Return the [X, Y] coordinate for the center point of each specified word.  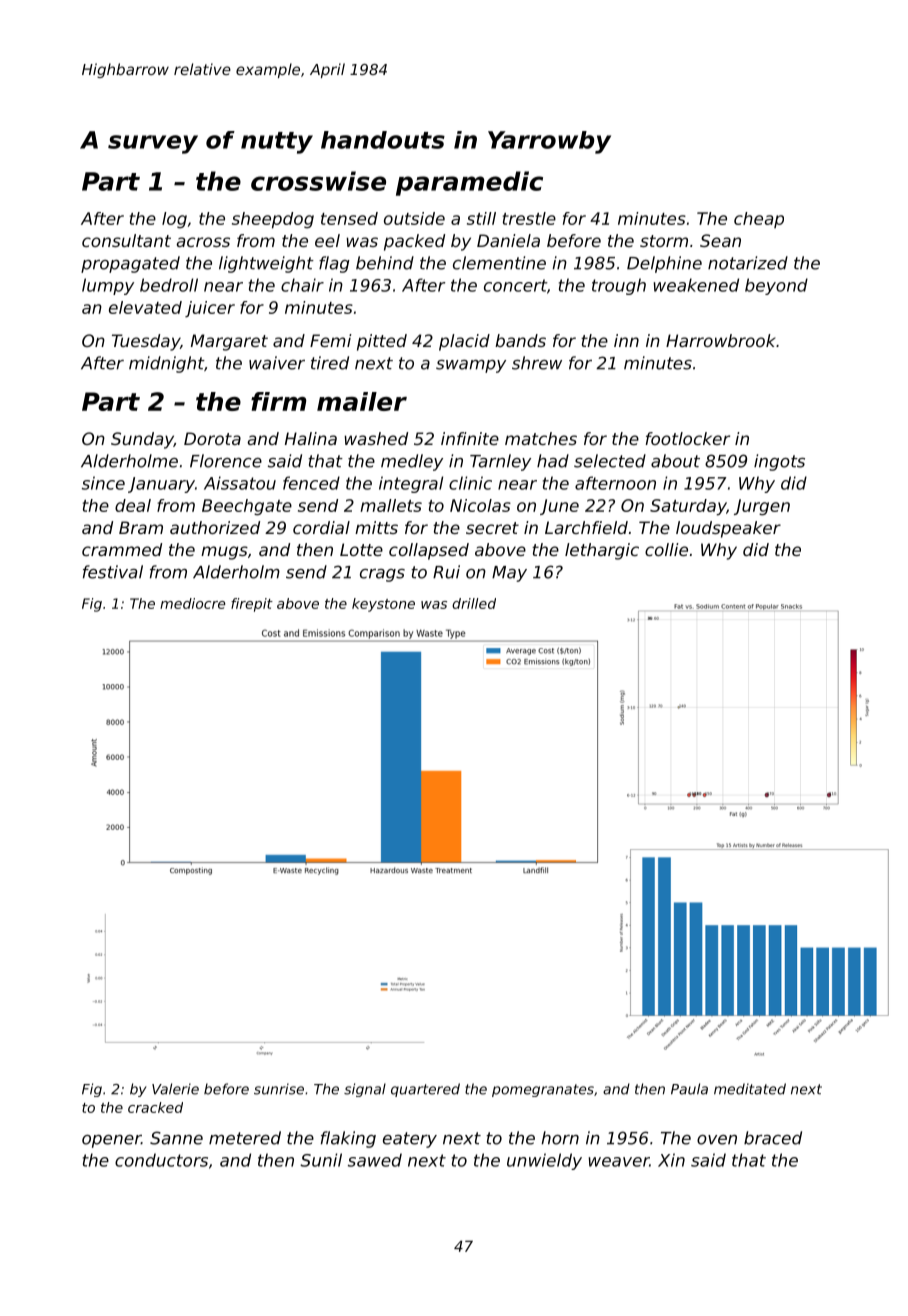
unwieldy [544, 1161]
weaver [619, 1162]
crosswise [318, 181]
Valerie [175, 1089]
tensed [349, 218]
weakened [696, 285]
